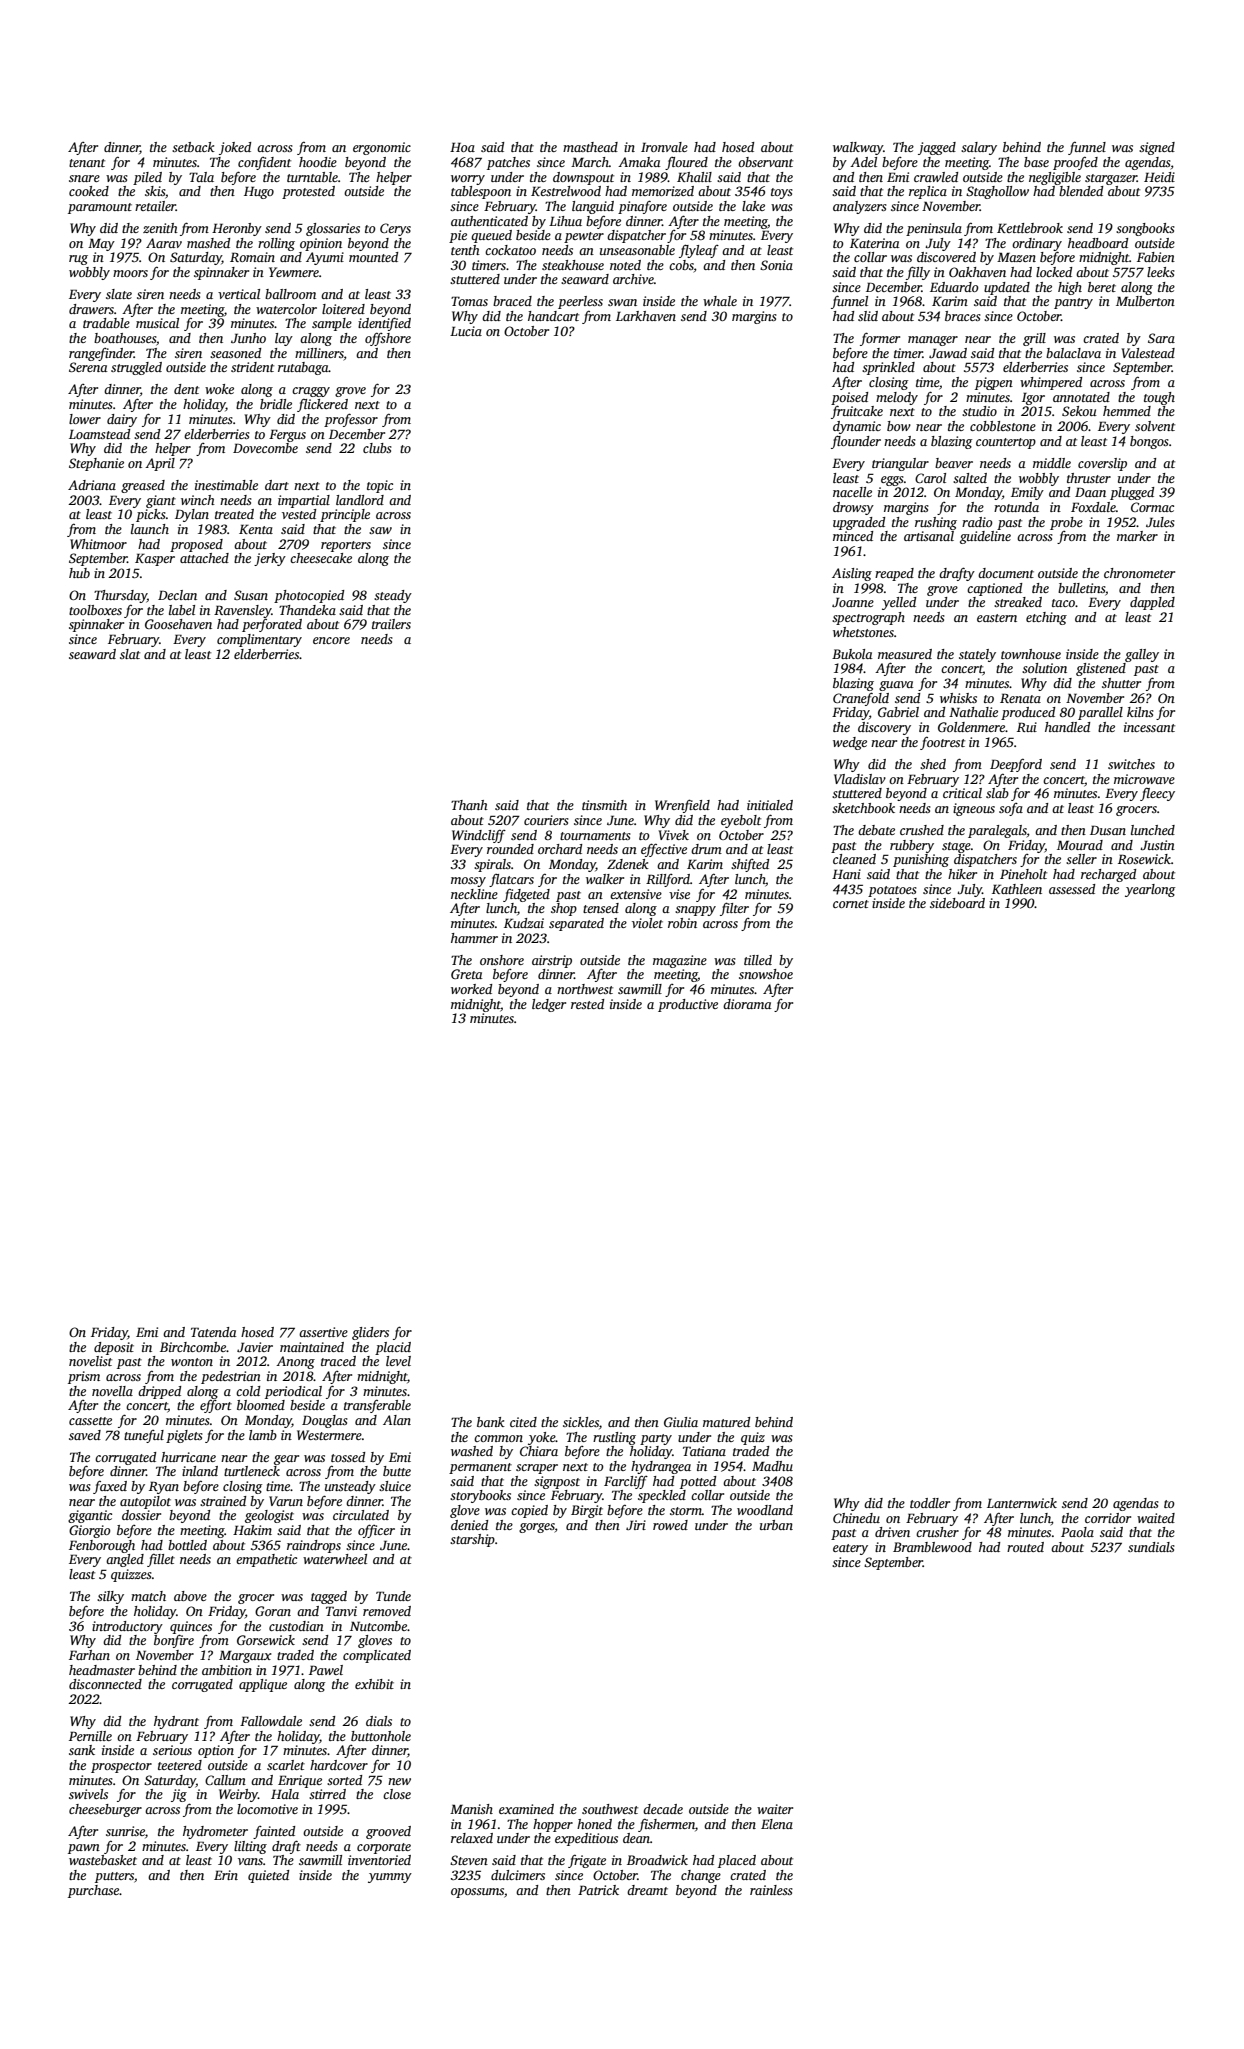 This screenshot has width=1244, height=2049. I want to click on salary, so click(979, 148).
